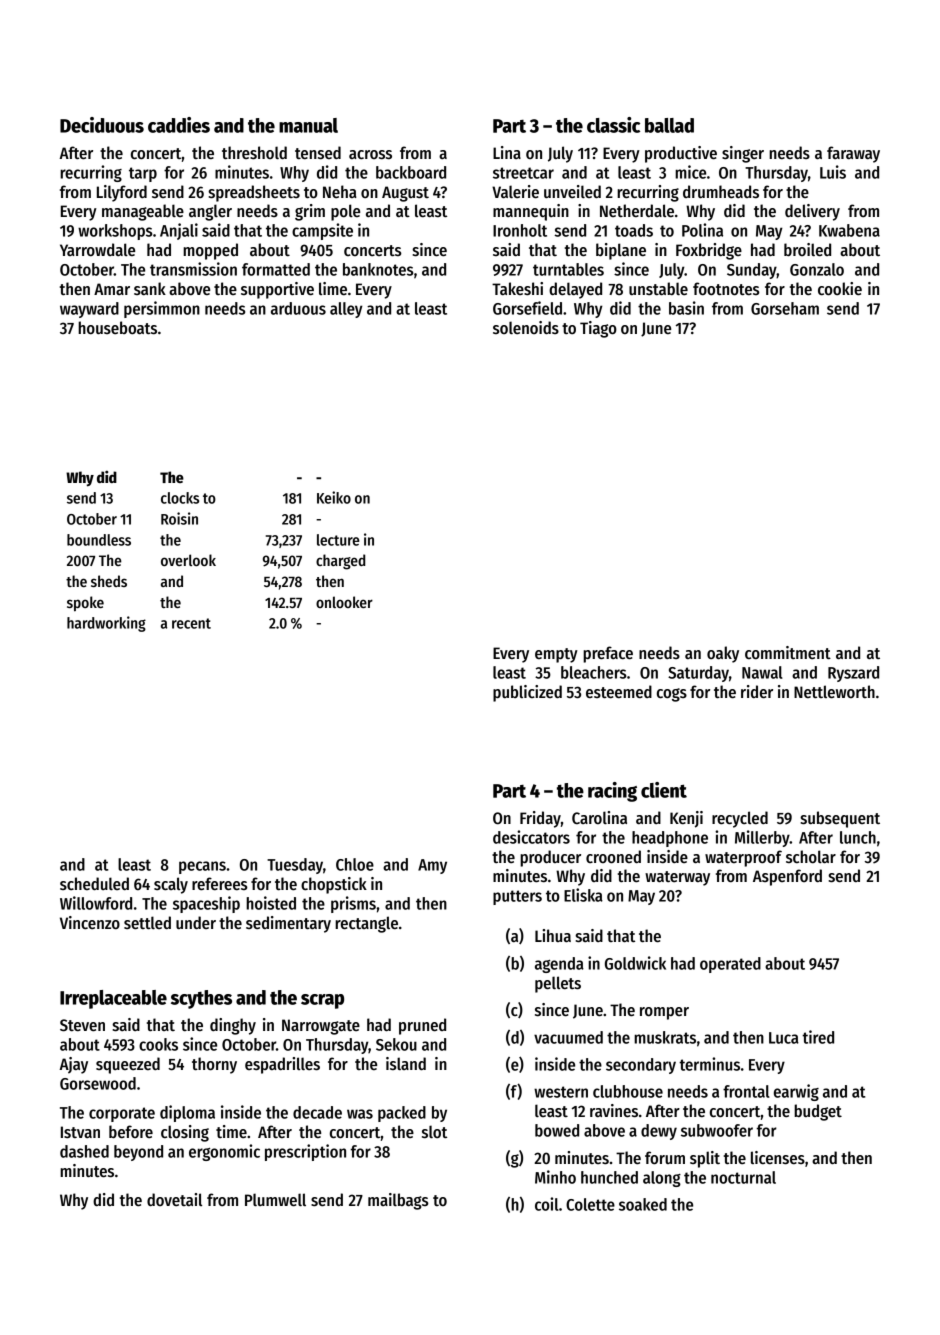 The width and height of the page is (940, 1335). What do you see at coordinates (366, 924) in the page?
I see `rectangle` at bounding box center [366, 924].
